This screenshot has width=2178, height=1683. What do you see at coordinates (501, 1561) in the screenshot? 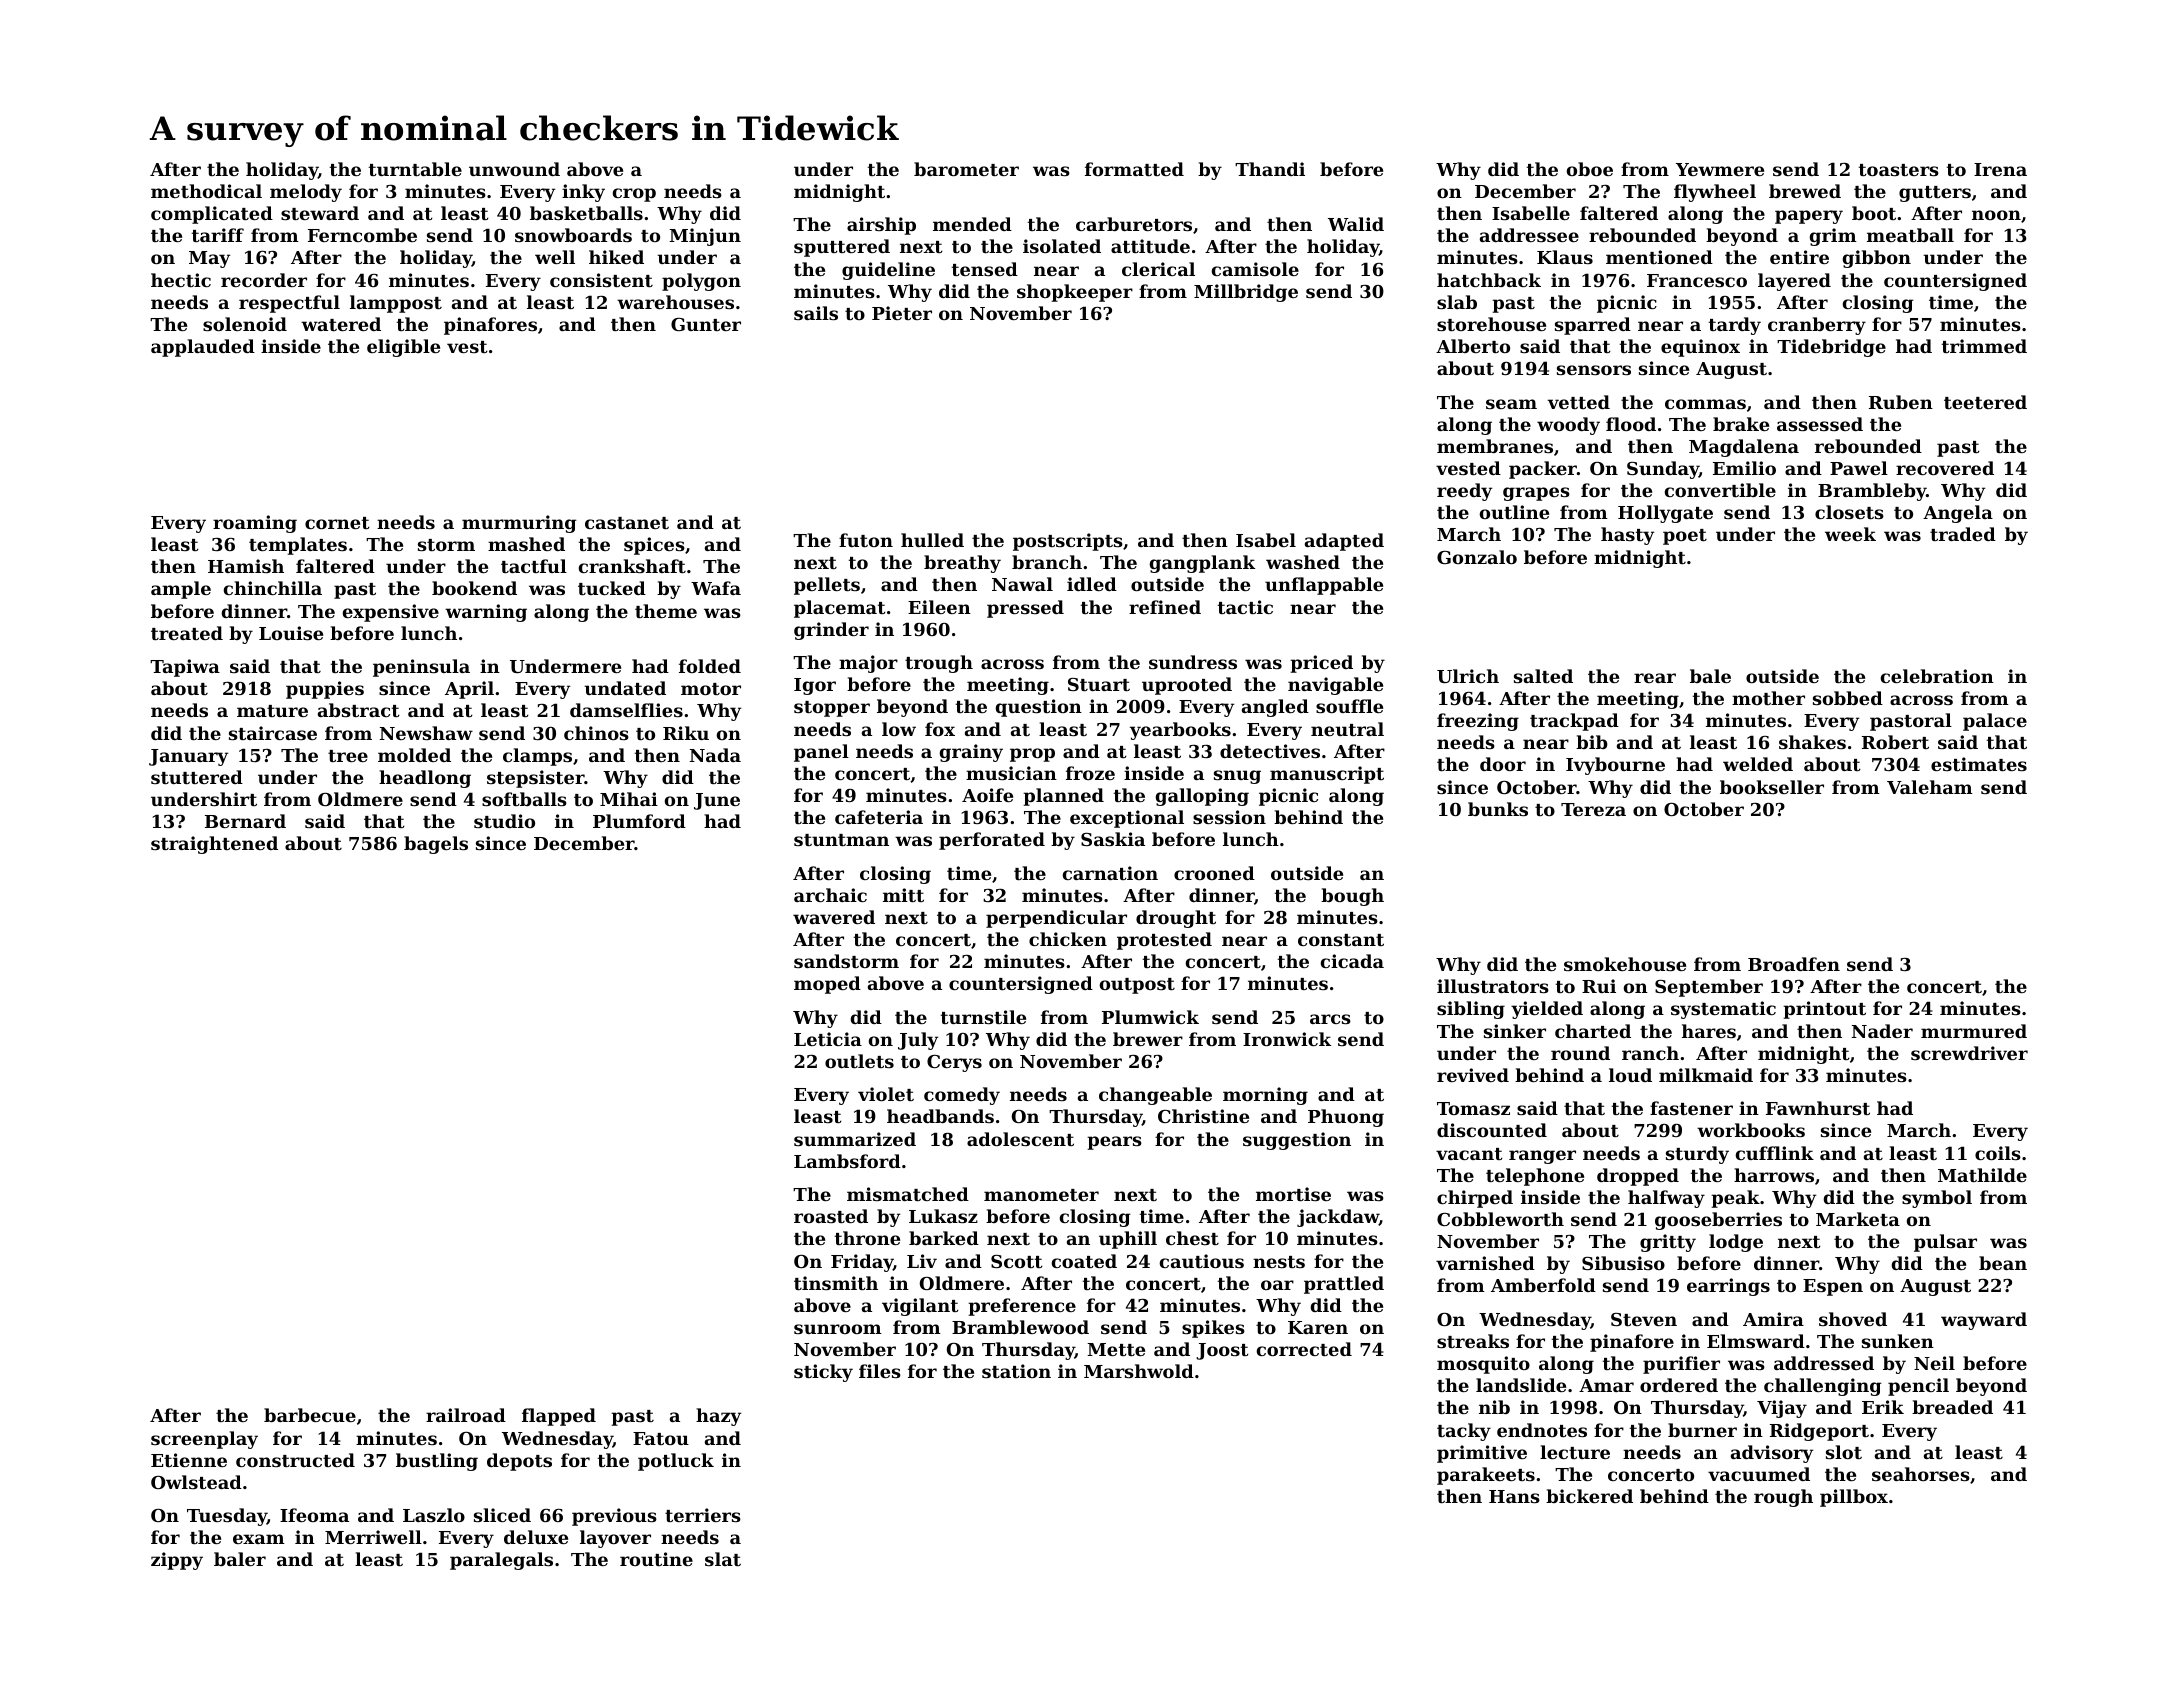
I see `paralegals` at bounding box center [501, 1561].
